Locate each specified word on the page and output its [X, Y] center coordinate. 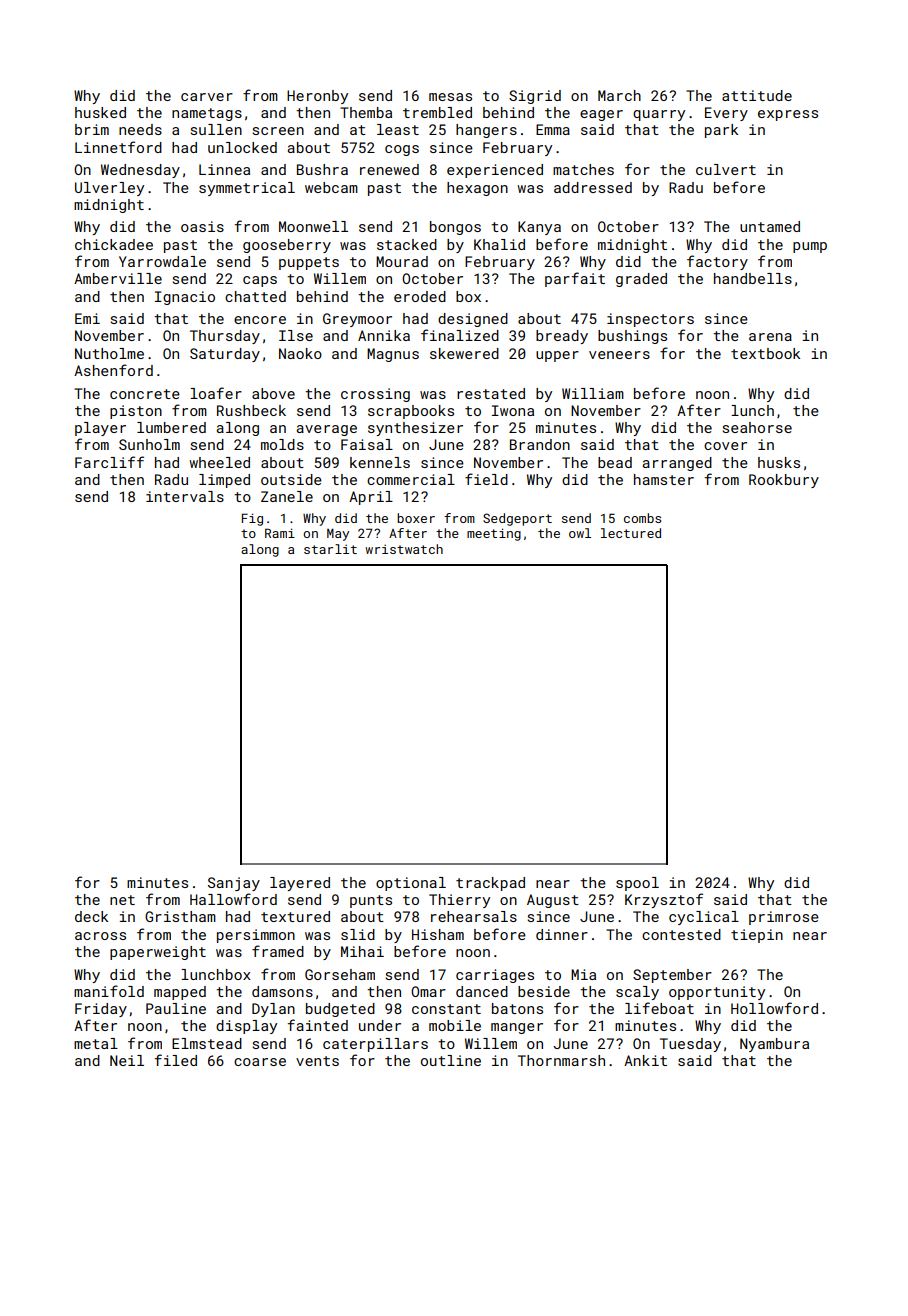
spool [637, 884]
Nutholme [109, 353]
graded [641, 280]
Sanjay [234, 884]
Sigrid [535, 97]
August [553, 901]
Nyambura [774, 1045]
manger [517, 1028]
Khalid [499, 244]
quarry [659, 115]
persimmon [256, 936]
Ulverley [109, 189]
